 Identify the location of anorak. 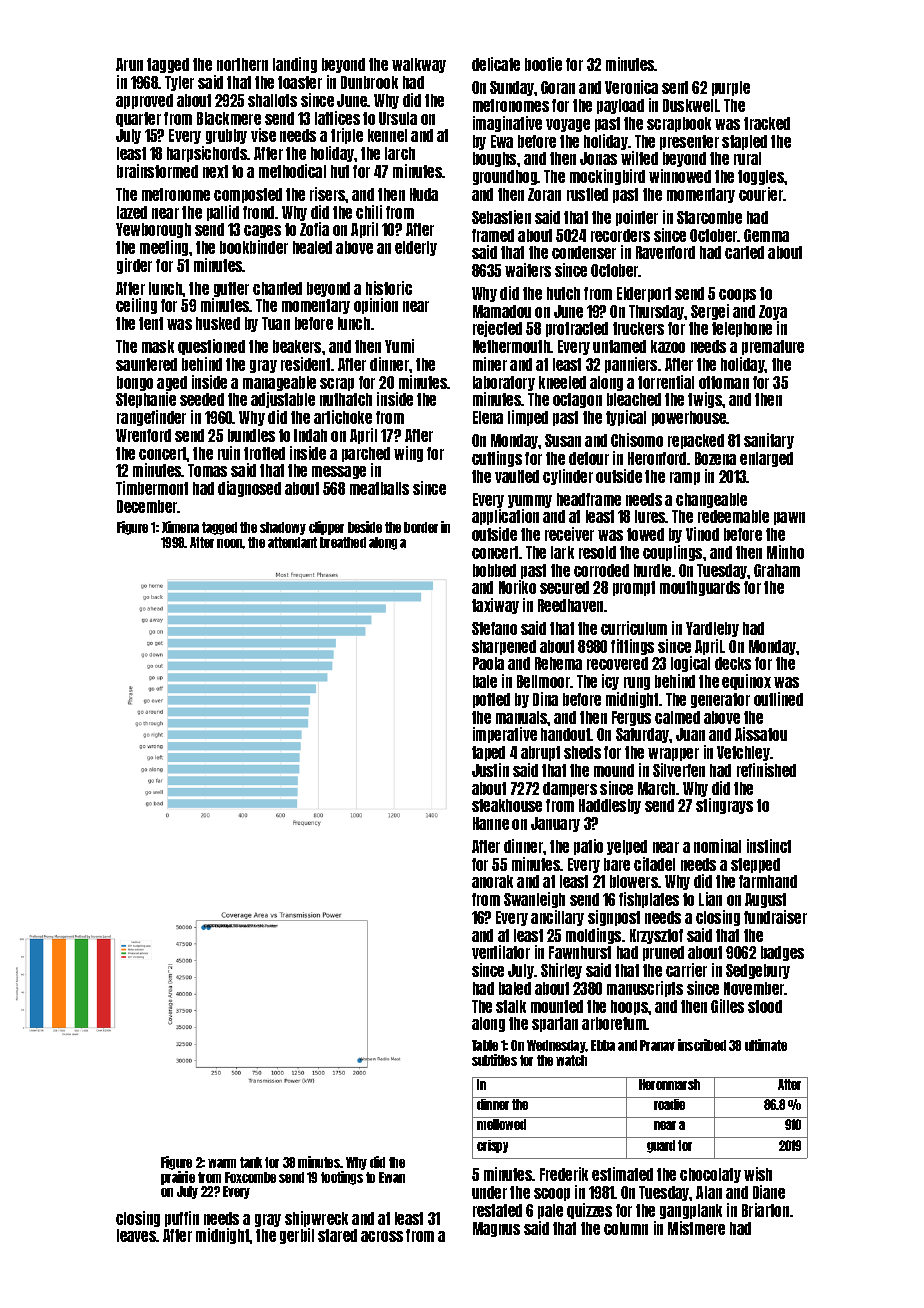
(492, 881).
